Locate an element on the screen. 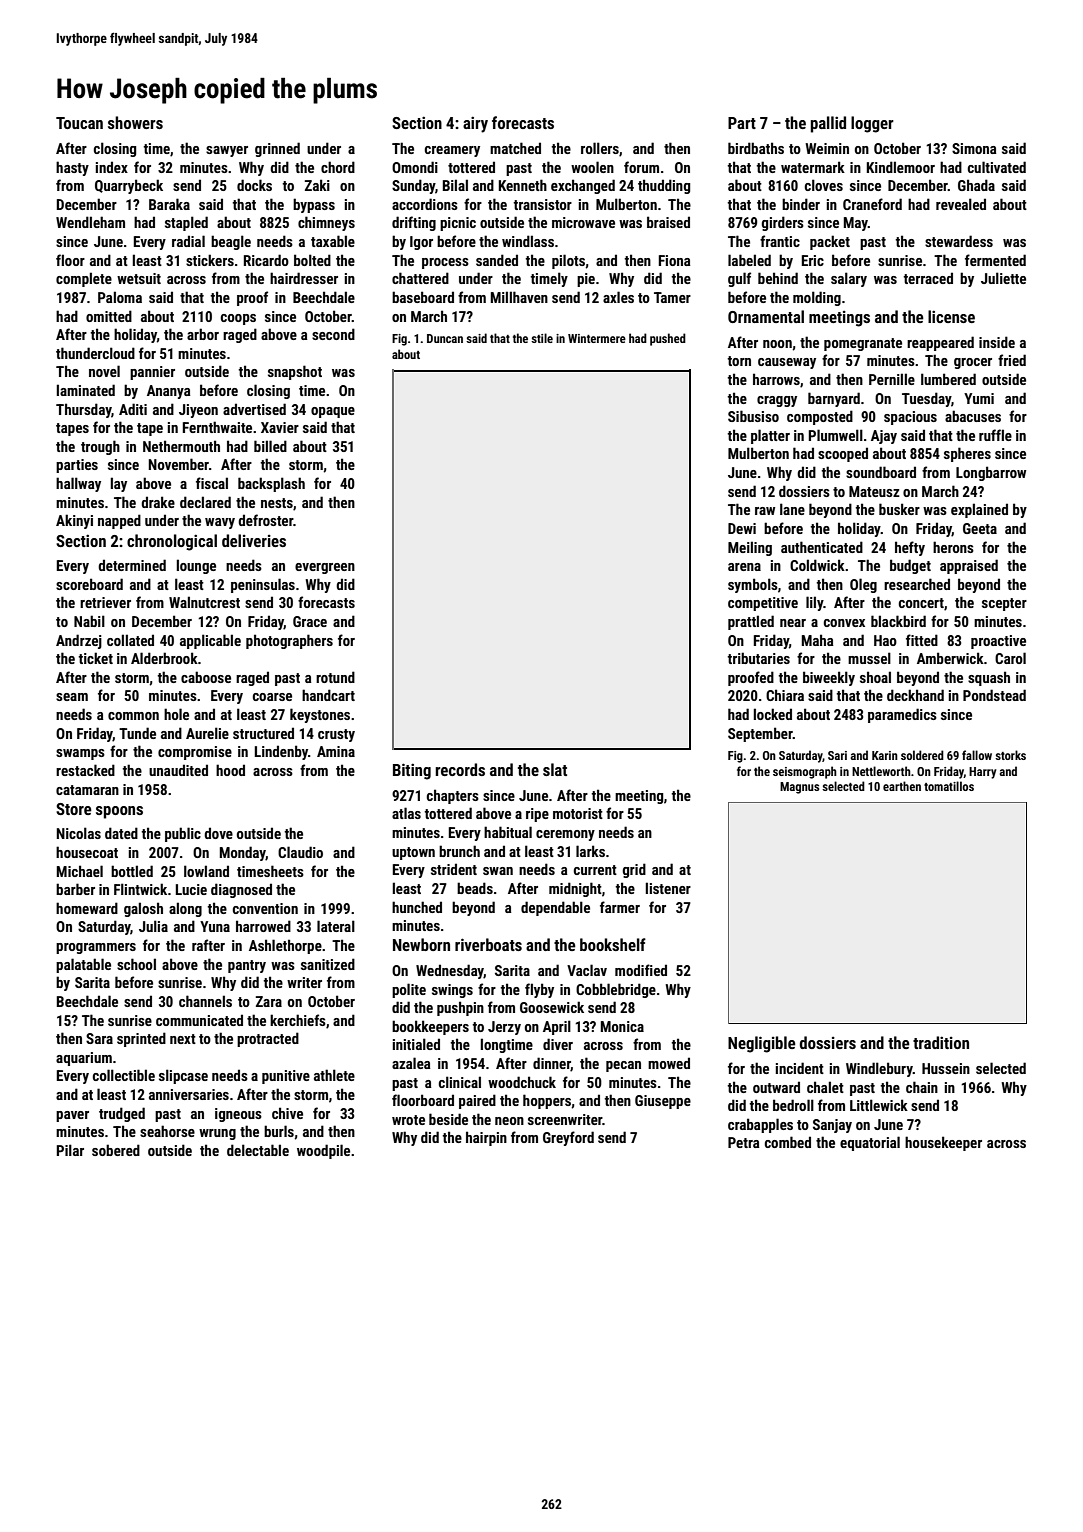 The height and width of the screenshot is (1532, 1083). salary is located at coordinates (849, 279).
